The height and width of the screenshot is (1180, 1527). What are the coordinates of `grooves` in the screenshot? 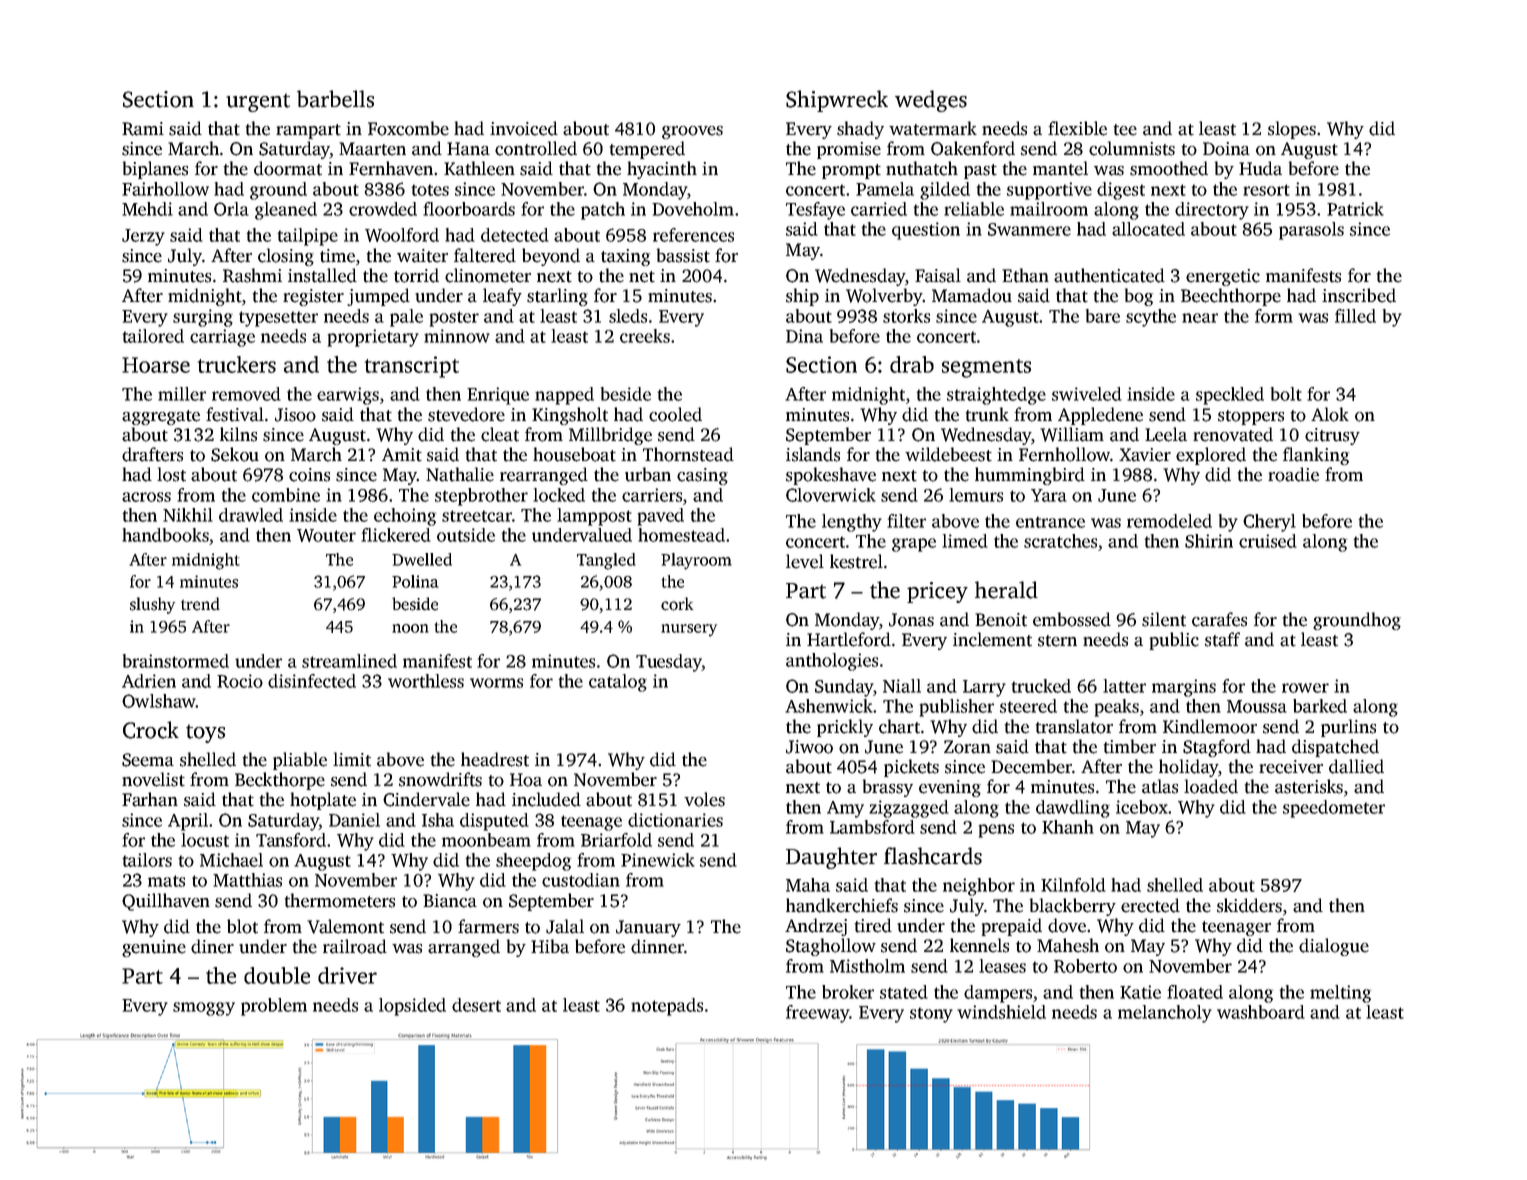 It's located at (692, 132).
